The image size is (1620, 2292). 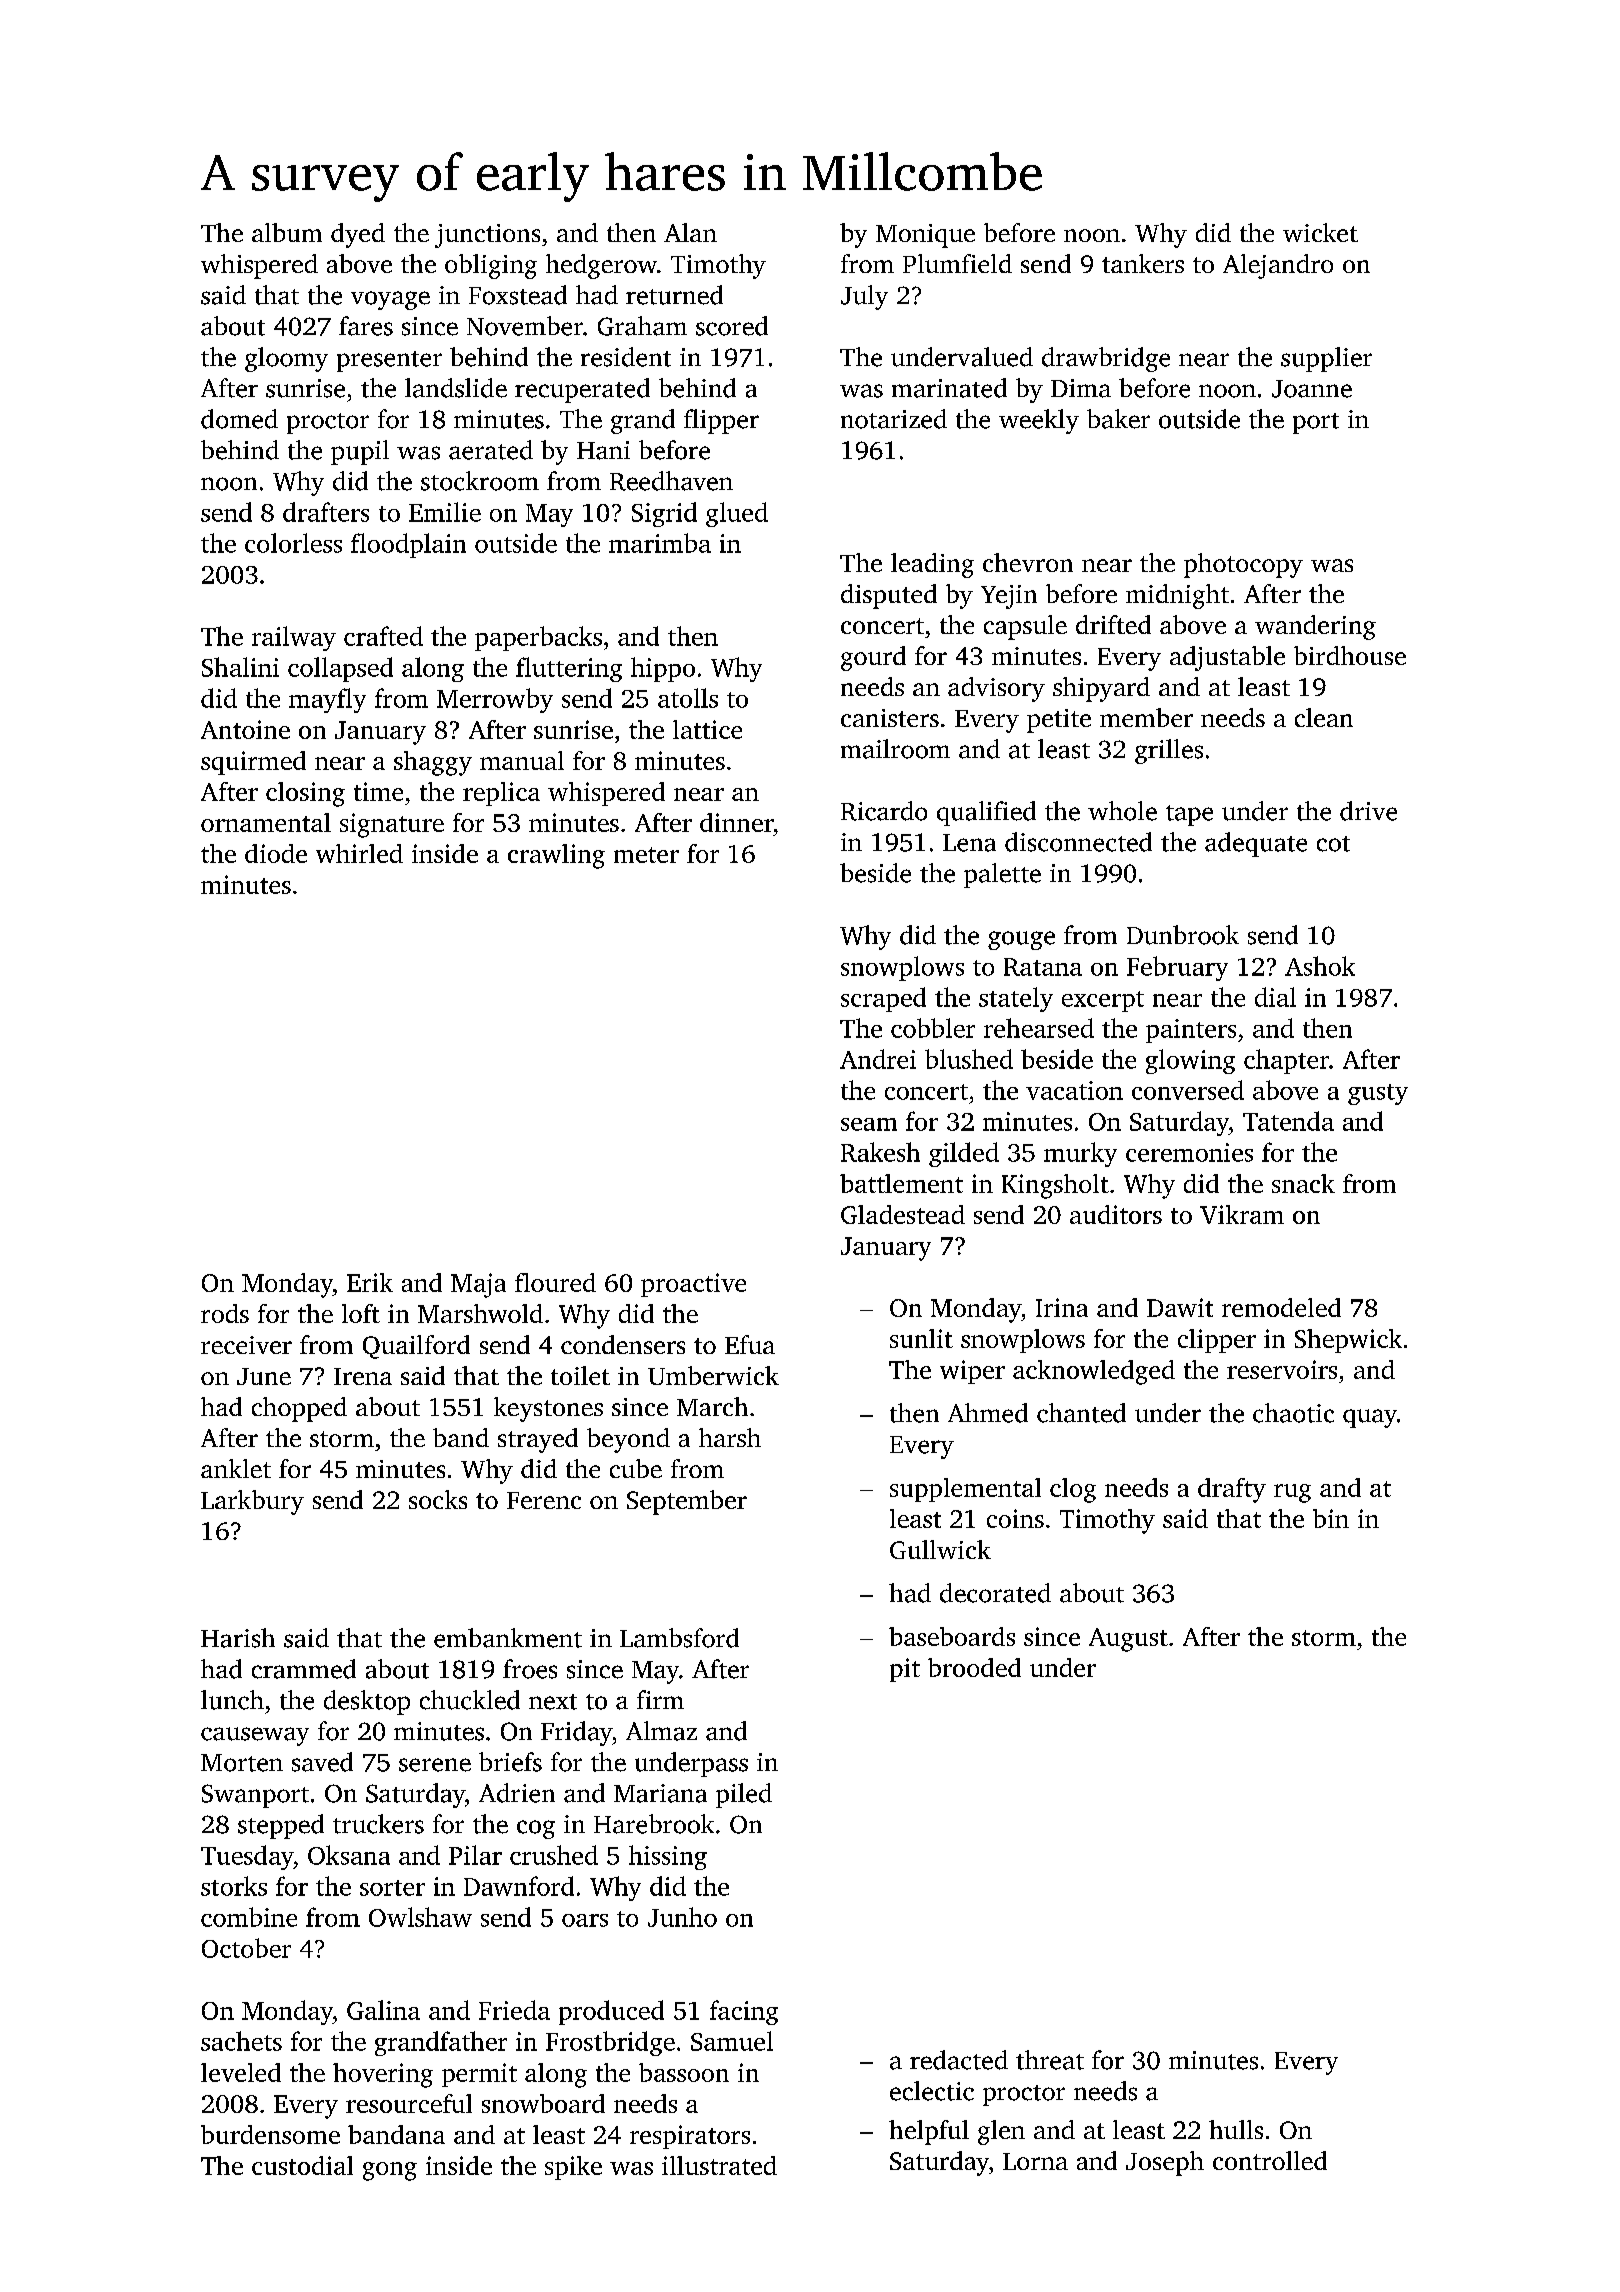 What do you see at coordinates (737, 514) in the image?
I see `glued` at bounding box center [737, 514].
